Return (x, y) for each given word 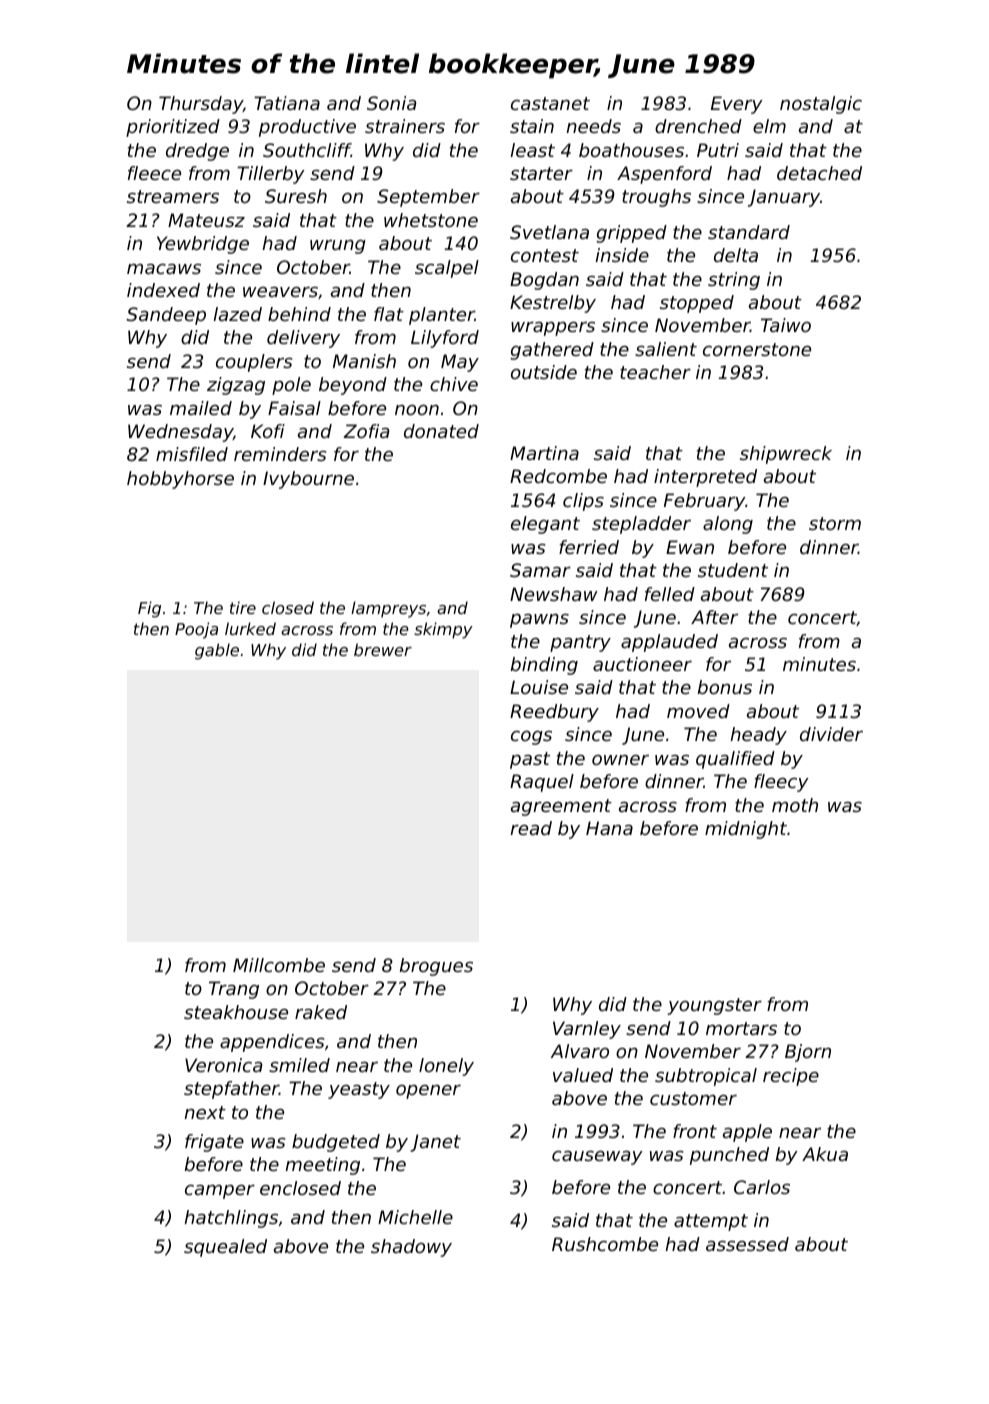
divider (831, 734)
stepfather (231, 1090)
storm (835, 523)
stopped (697, 304)
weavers (280, 292)
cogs (531, 738)
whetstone (431, 220)
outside (544, 372)
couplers (254, 363)
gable (217, 651)
